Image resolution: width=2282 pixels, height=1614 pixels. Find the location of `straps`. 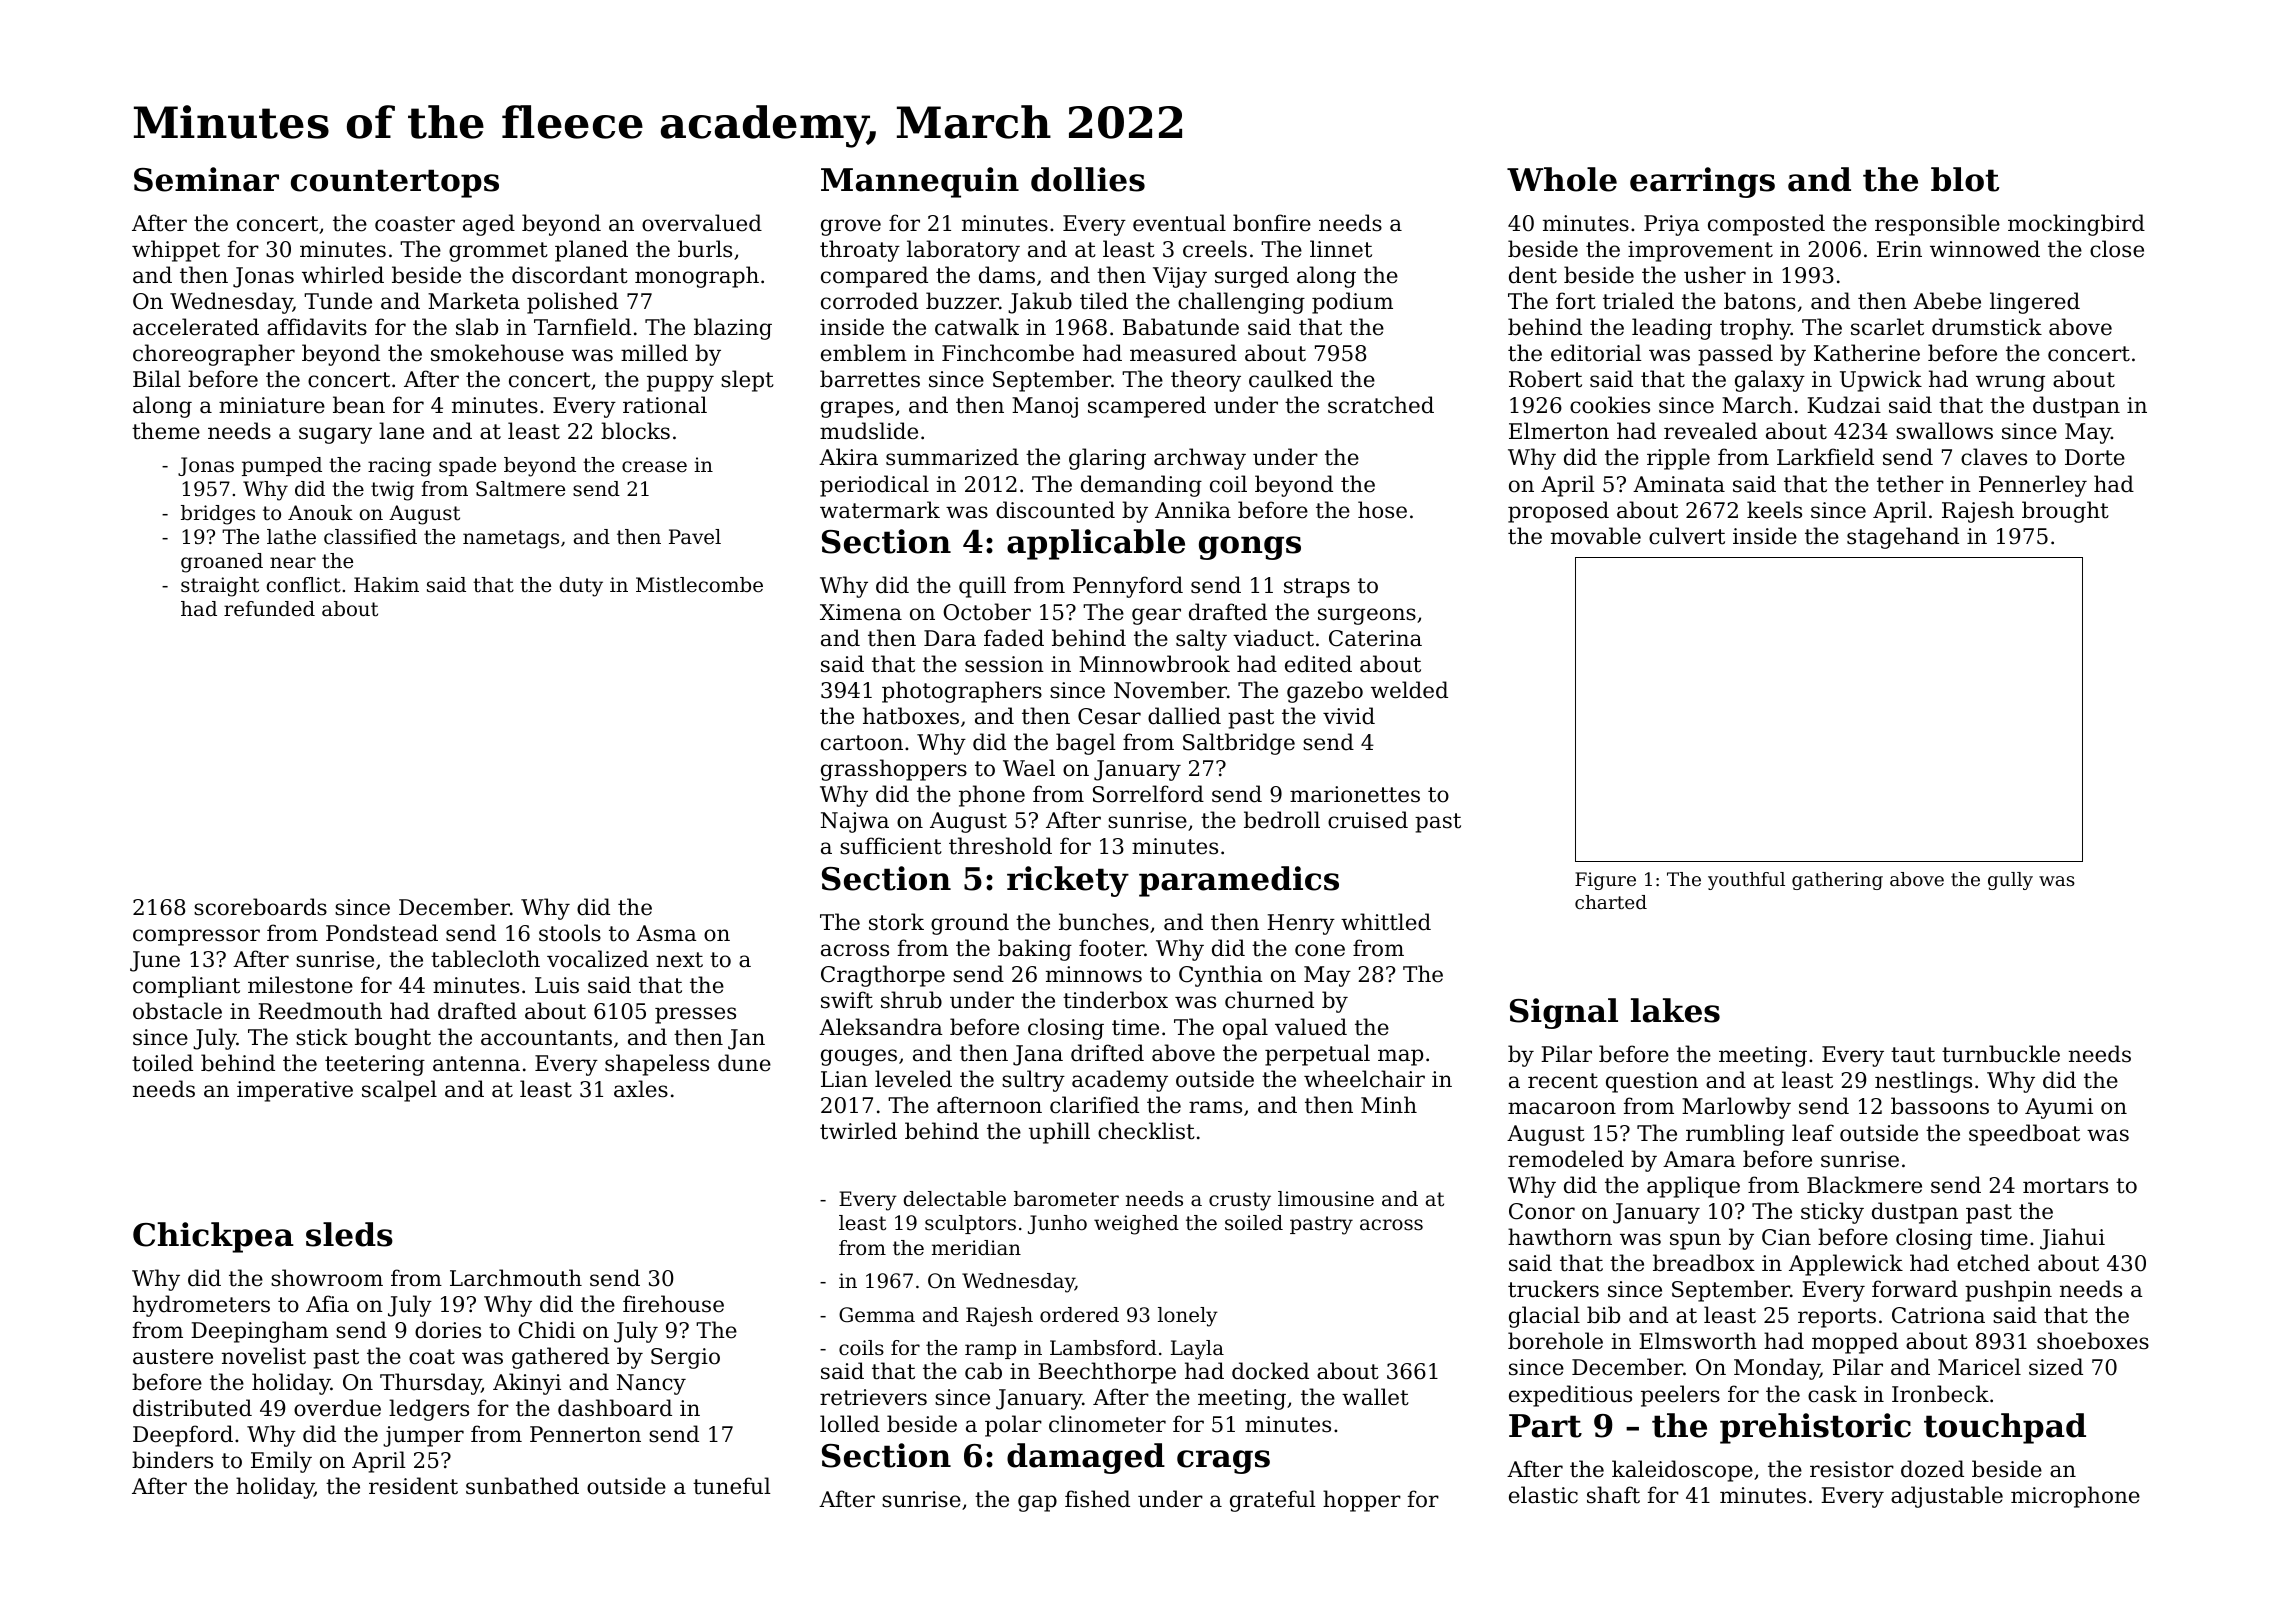

straps is located at coordinates (1317, 588).
